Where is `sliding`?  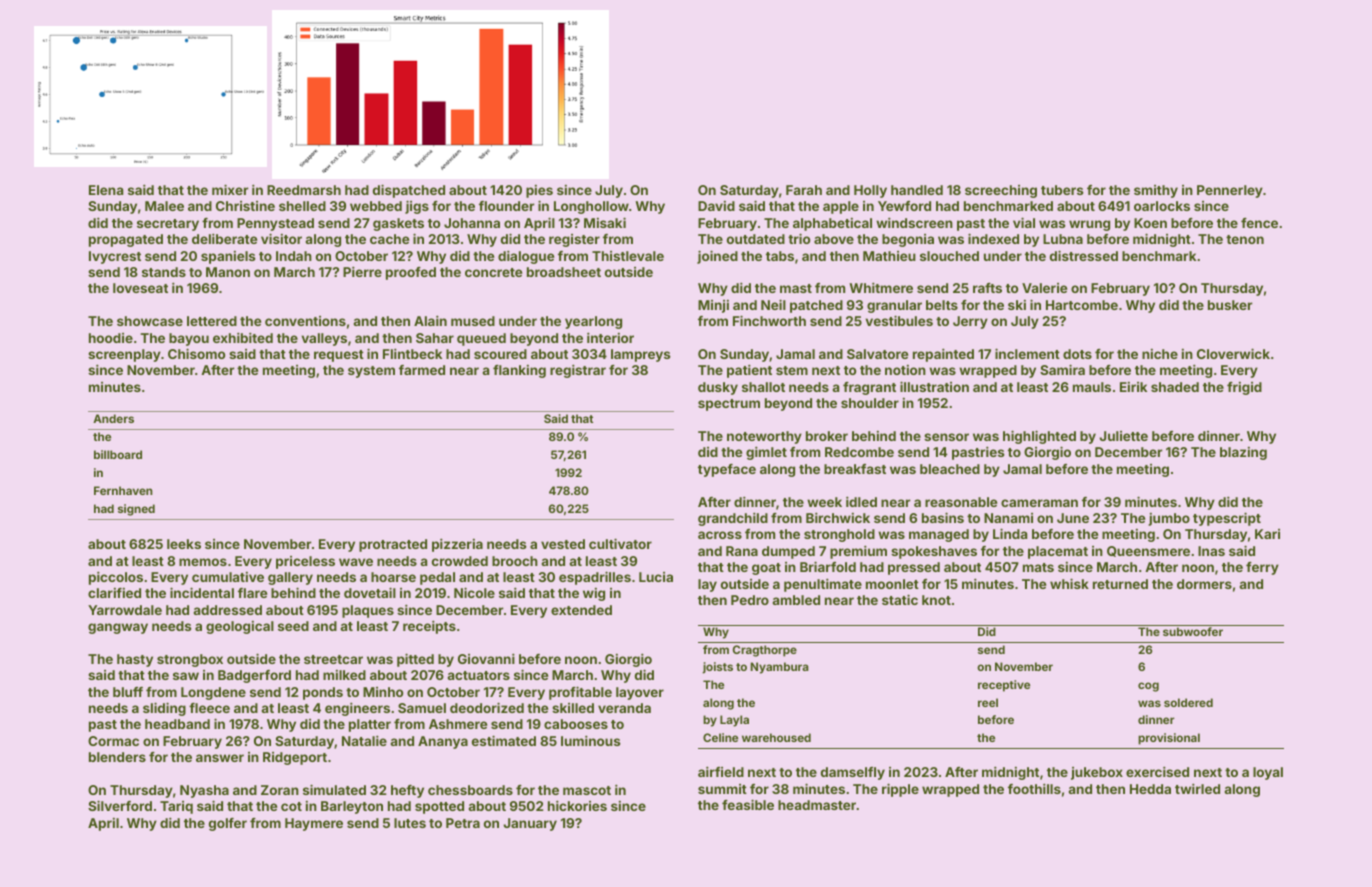 sliding is located at coordinates (164, 709).
